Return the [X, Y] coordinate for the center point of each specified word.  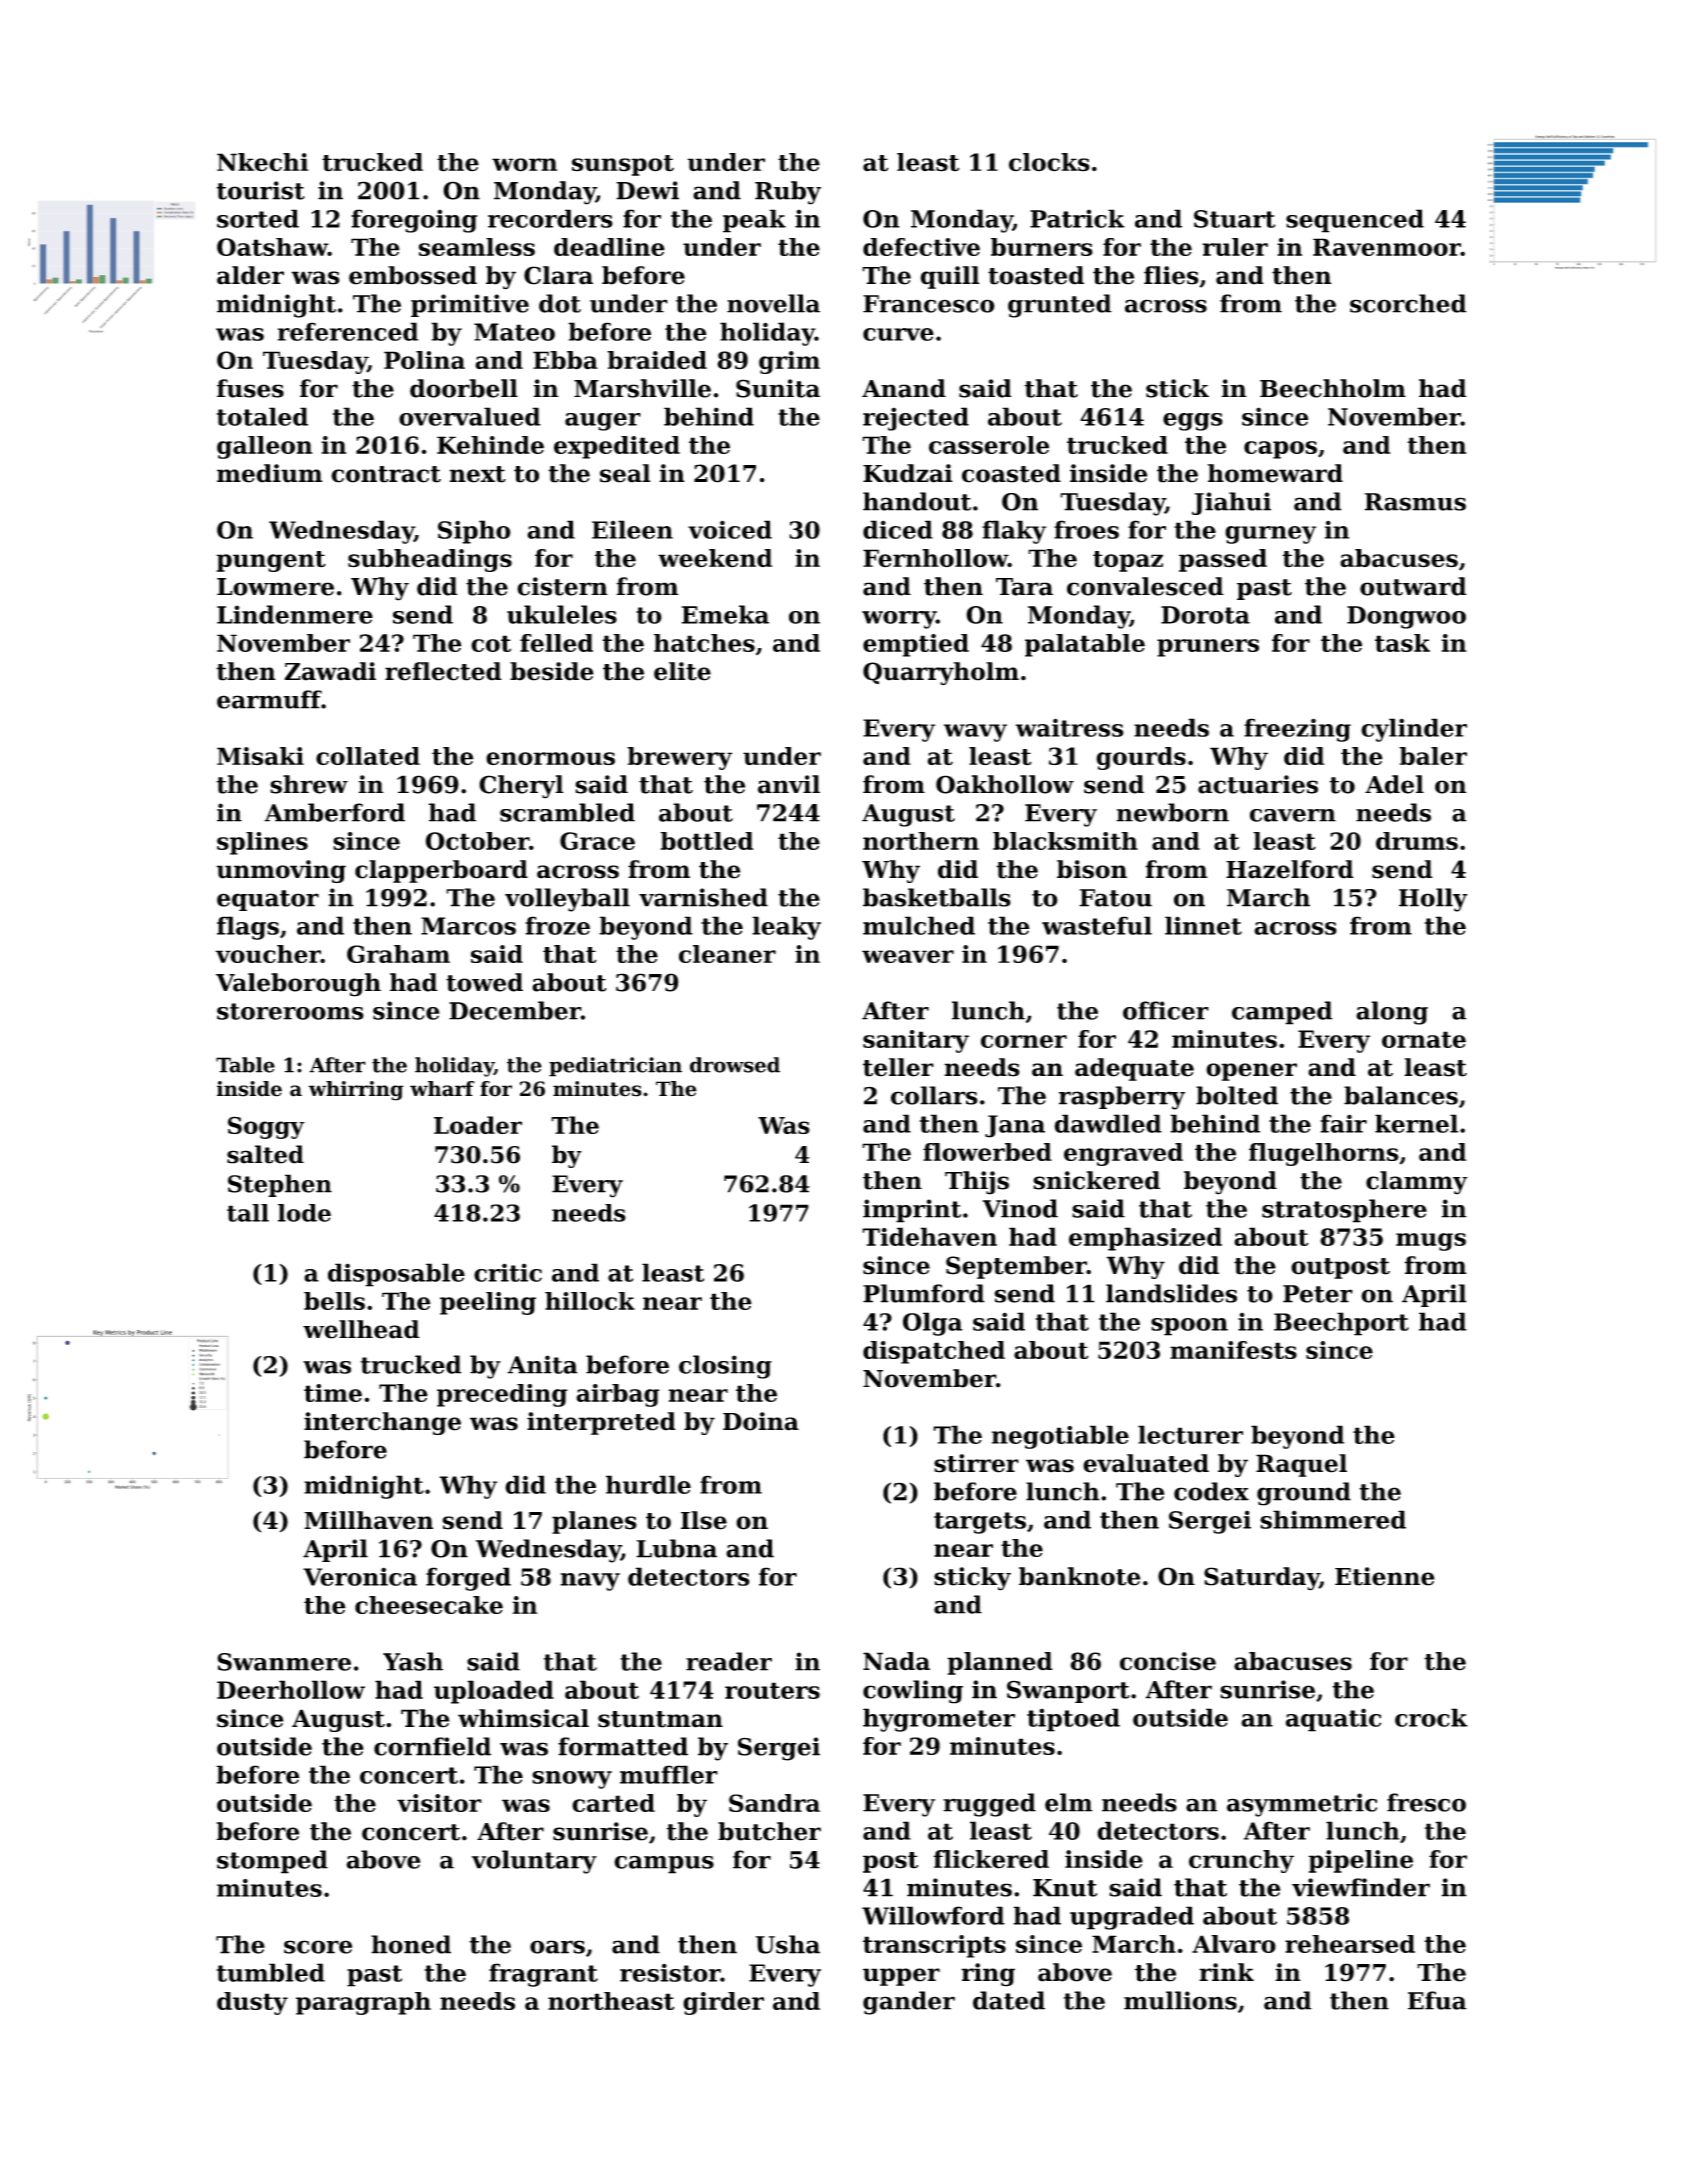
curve [898, 334]
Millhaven [368, 1520]
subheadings [430, 560]
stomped [272, 1862]
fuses [250, 388]
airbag [618, 1395]
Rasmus [1415, 502]
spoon [1189, 1327]
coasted [1011, 473]
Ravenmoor [1387, 247]
